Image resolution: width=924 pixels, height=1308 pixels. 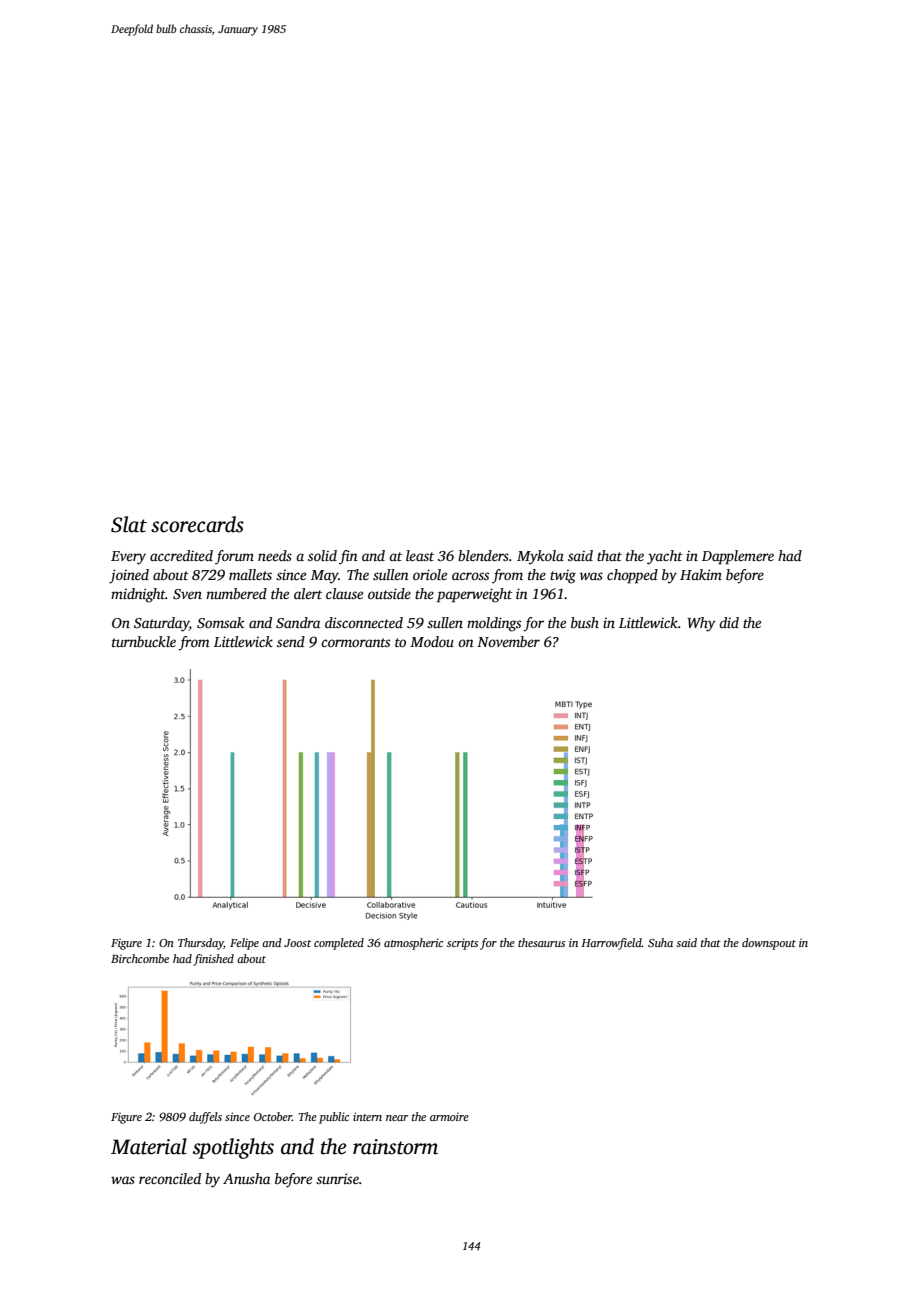 I want to click on Modou, so click(x=432, y=641).
